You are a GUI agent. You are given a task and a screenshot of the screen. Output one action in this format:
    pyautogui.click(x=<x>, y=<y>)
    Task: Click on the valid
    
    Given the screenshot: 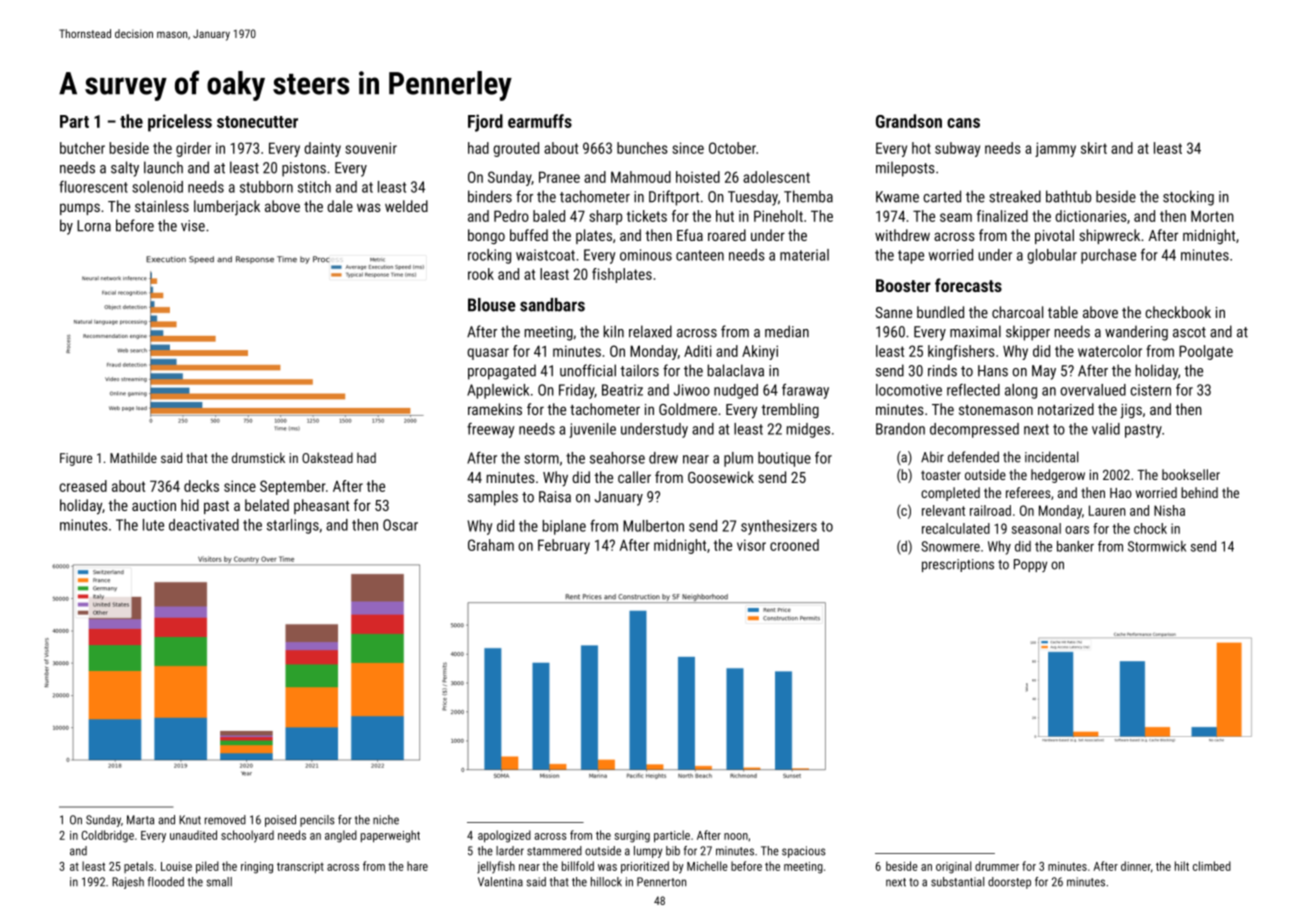 What is the action you would take?
    pyautogui.click(x=1106, y=429)
